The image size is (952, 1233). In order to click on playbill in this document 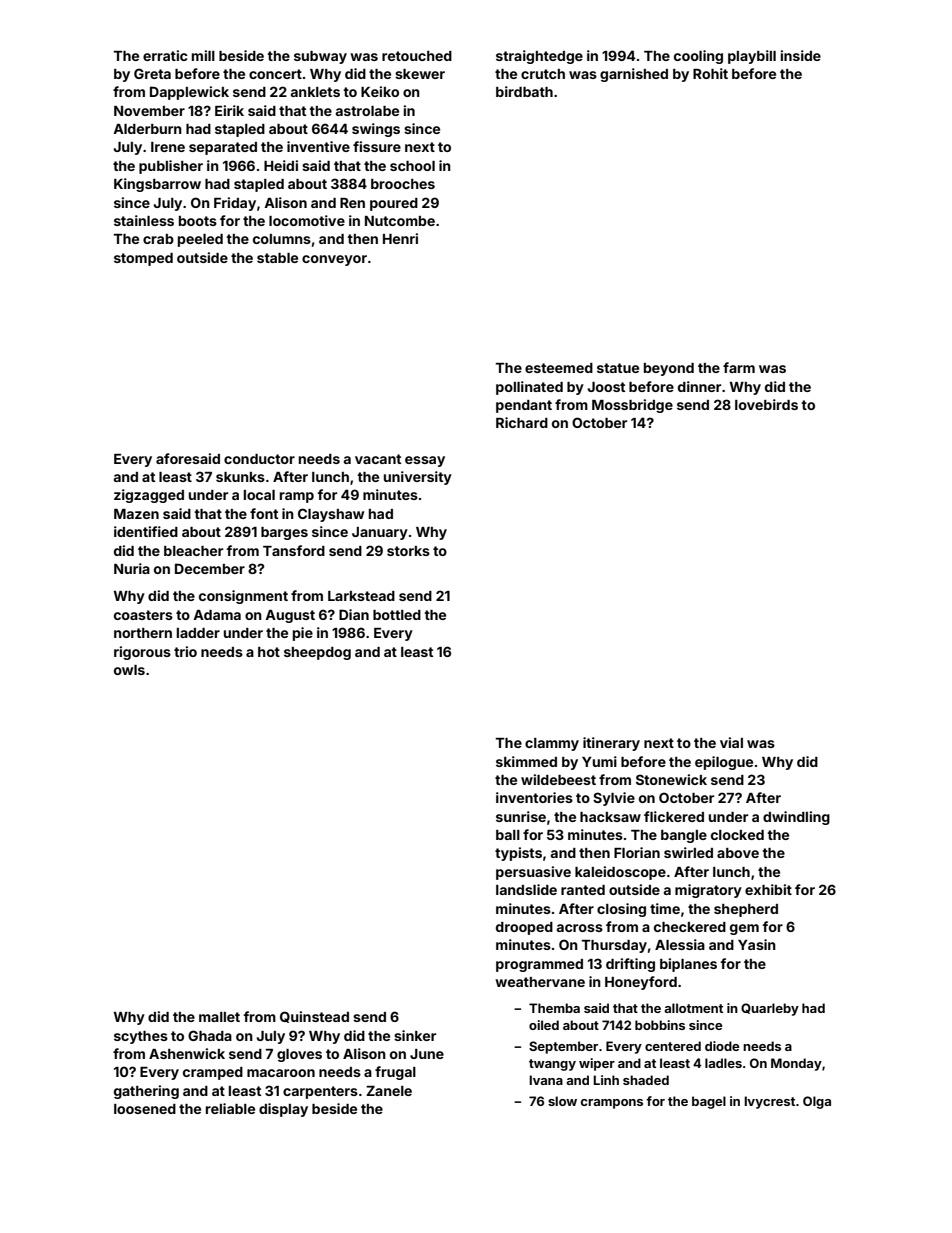, I will do `click(752, 57)`.
